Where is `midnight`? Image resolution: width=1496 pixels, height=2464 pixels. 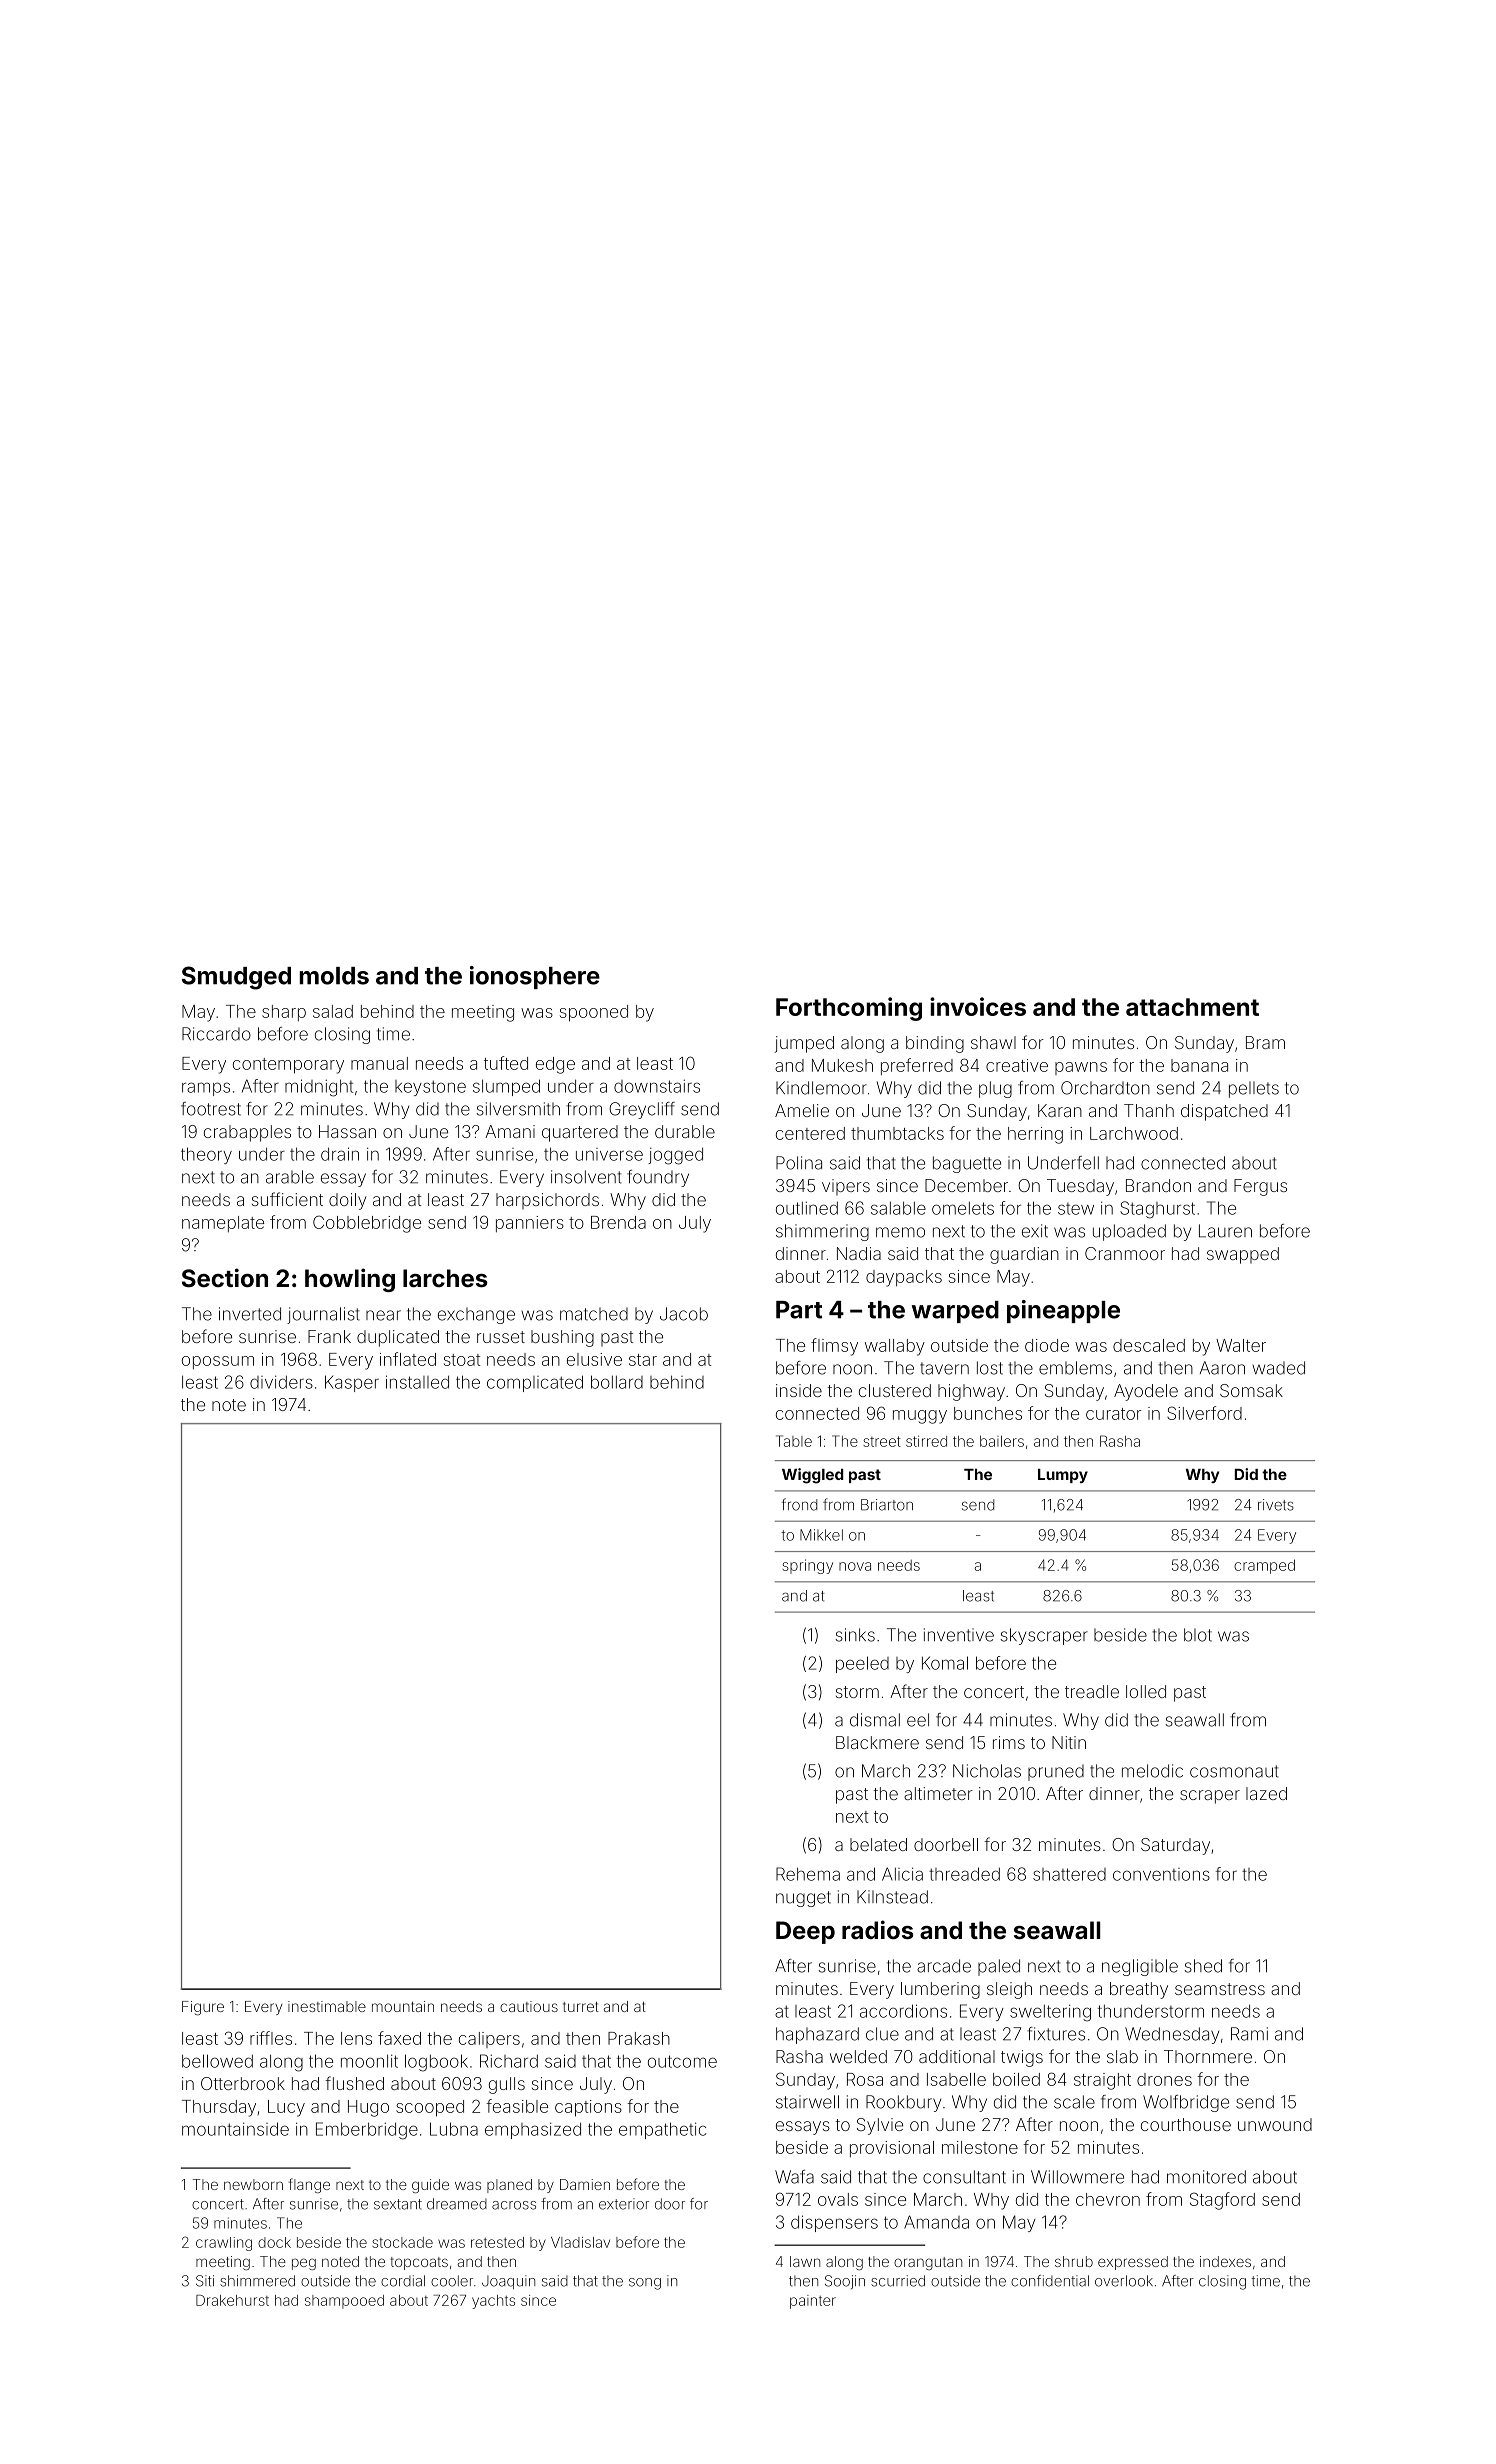 midnight is located at coordinates (319, 1088).
